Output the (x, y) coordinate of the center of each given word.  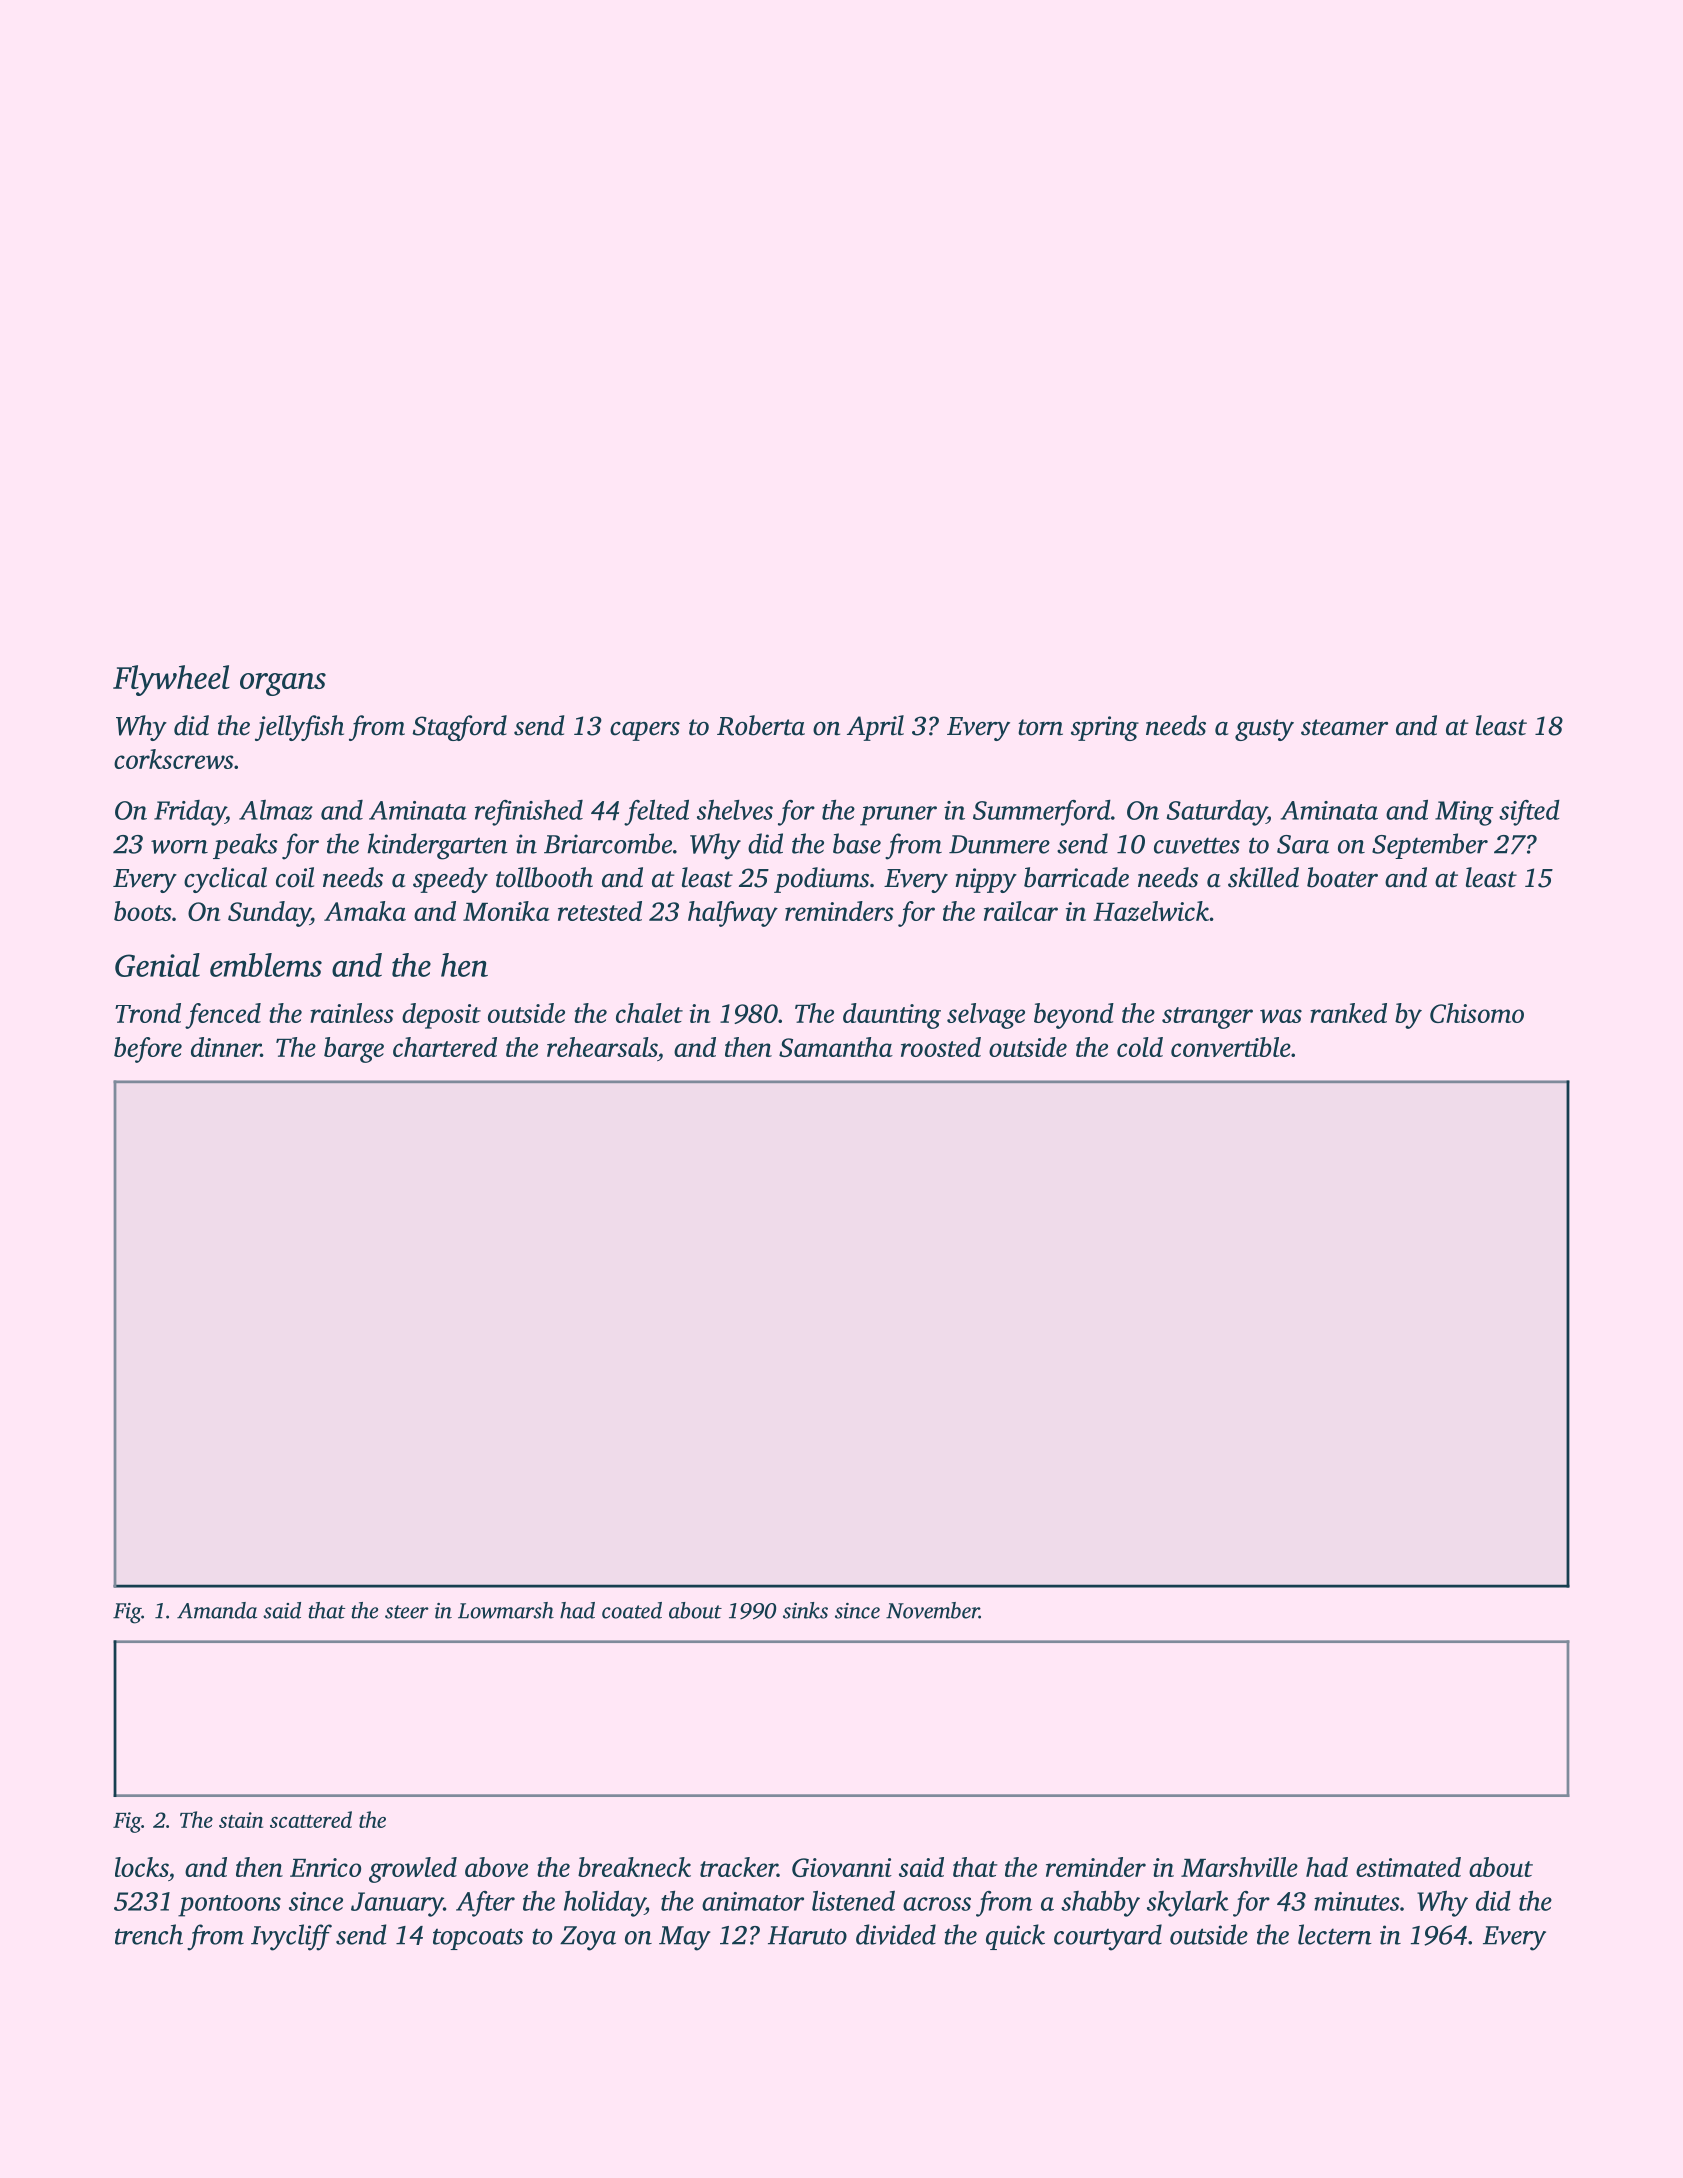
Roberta (761, 725)
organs (283, 684)
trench (149, 1934)
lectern (1335, 1934)
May (685, 1938)
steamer (1344, 727)
